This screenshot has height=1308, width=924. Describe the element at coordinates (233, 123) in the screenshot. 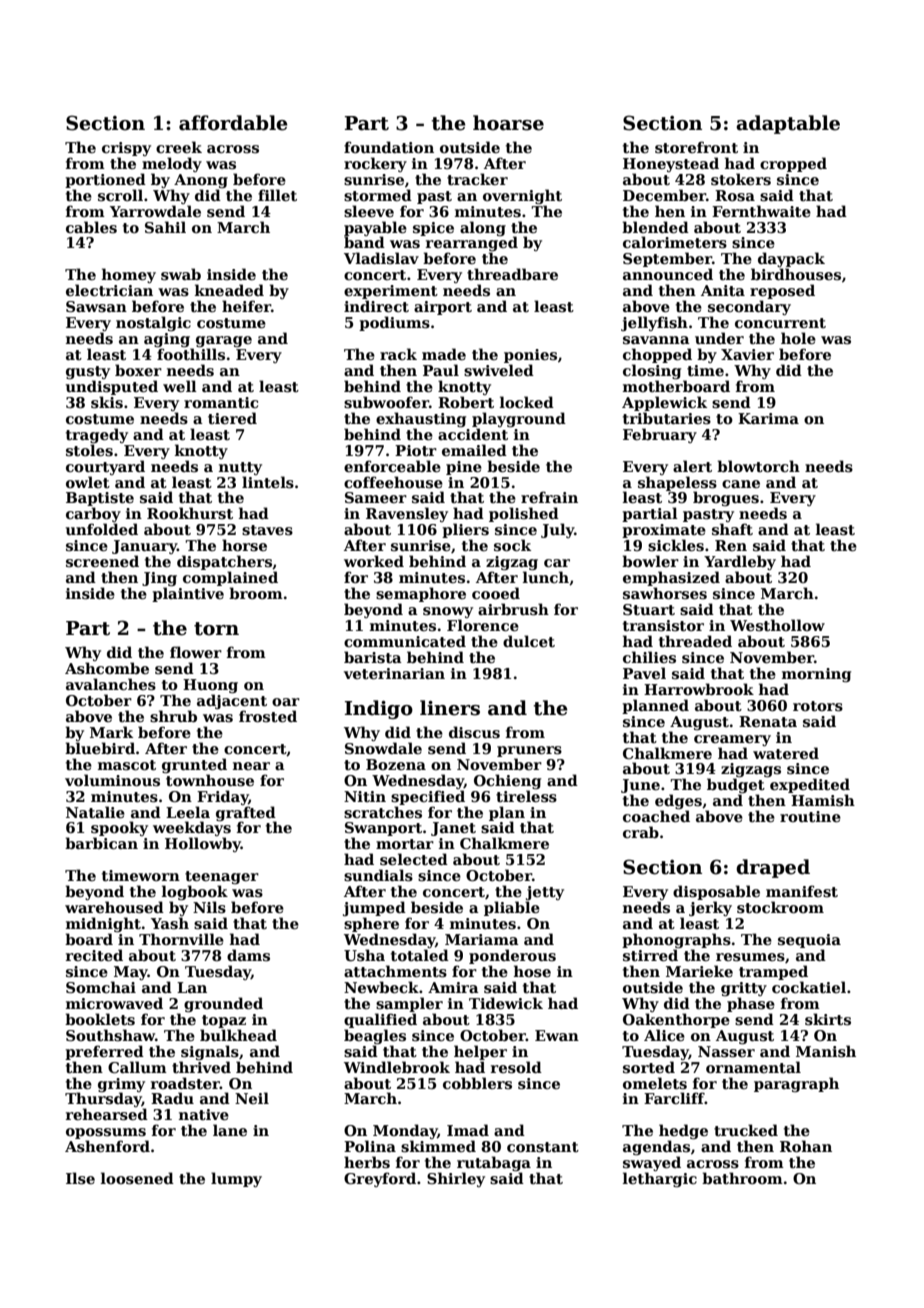

I see `affordable` at that location.
